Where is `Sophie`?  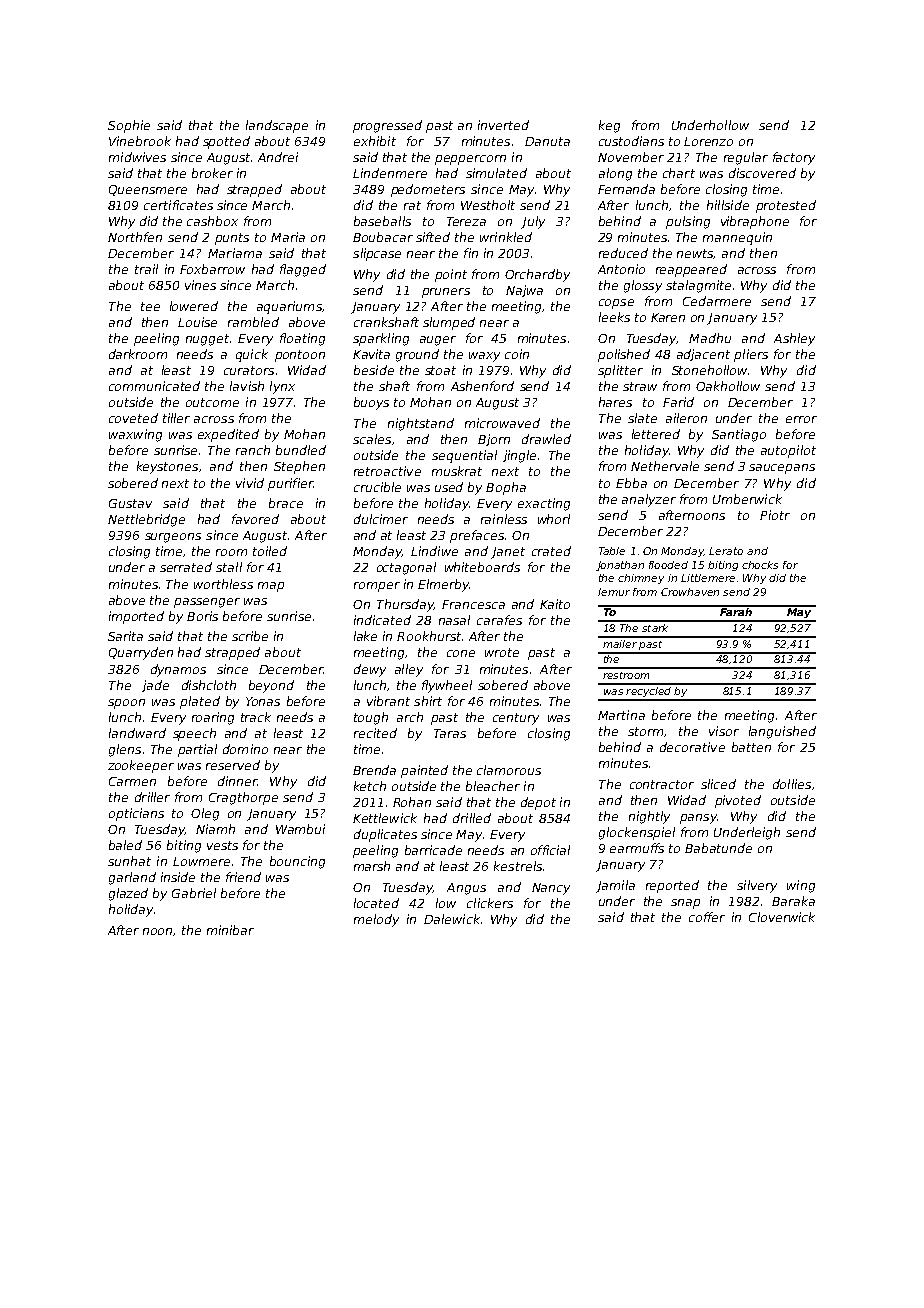 Sophie is located at coordinates (129, 126).
